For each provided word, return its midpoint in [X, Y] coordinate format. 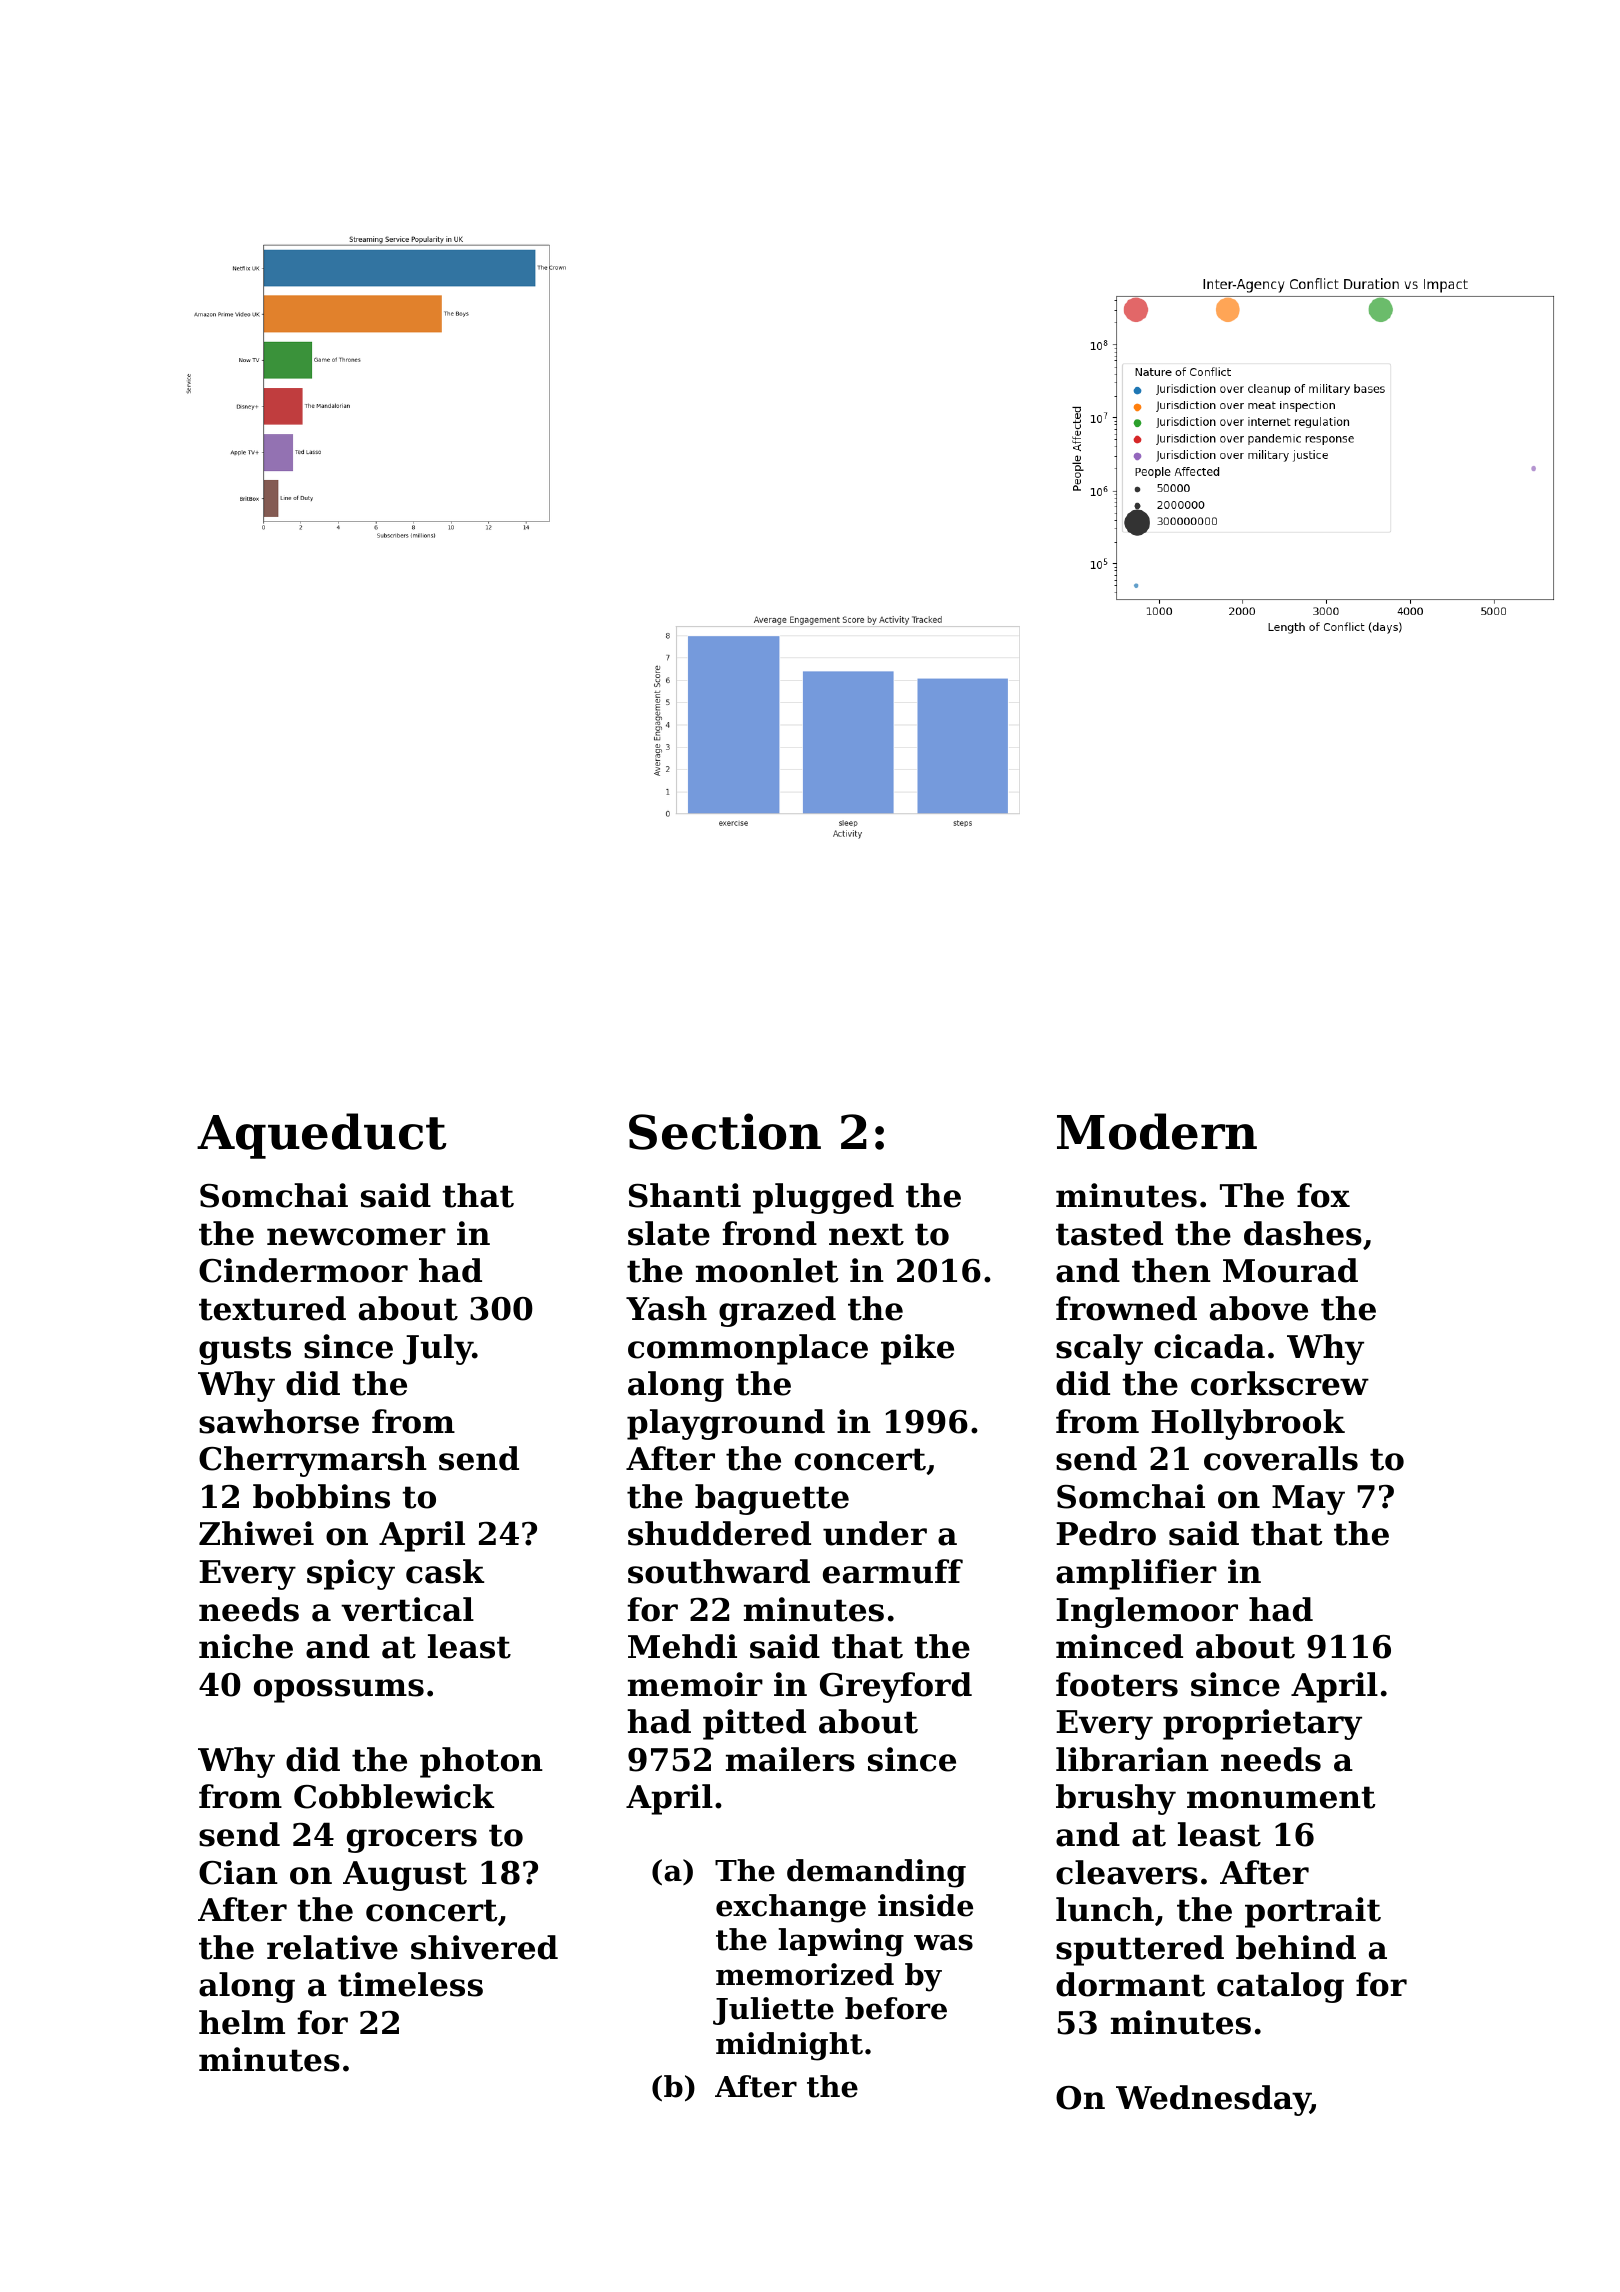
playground [726, 1424]
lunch [1105, 1909]
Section [725, 1131]
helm [242, 2022]
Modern [1157, 1131]
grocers [412, 1841]
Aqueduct [322, 1136]
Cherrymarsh [313, 1461]
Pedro [1106, 1533]
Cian [238, 1872]
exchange [791, 1908]
